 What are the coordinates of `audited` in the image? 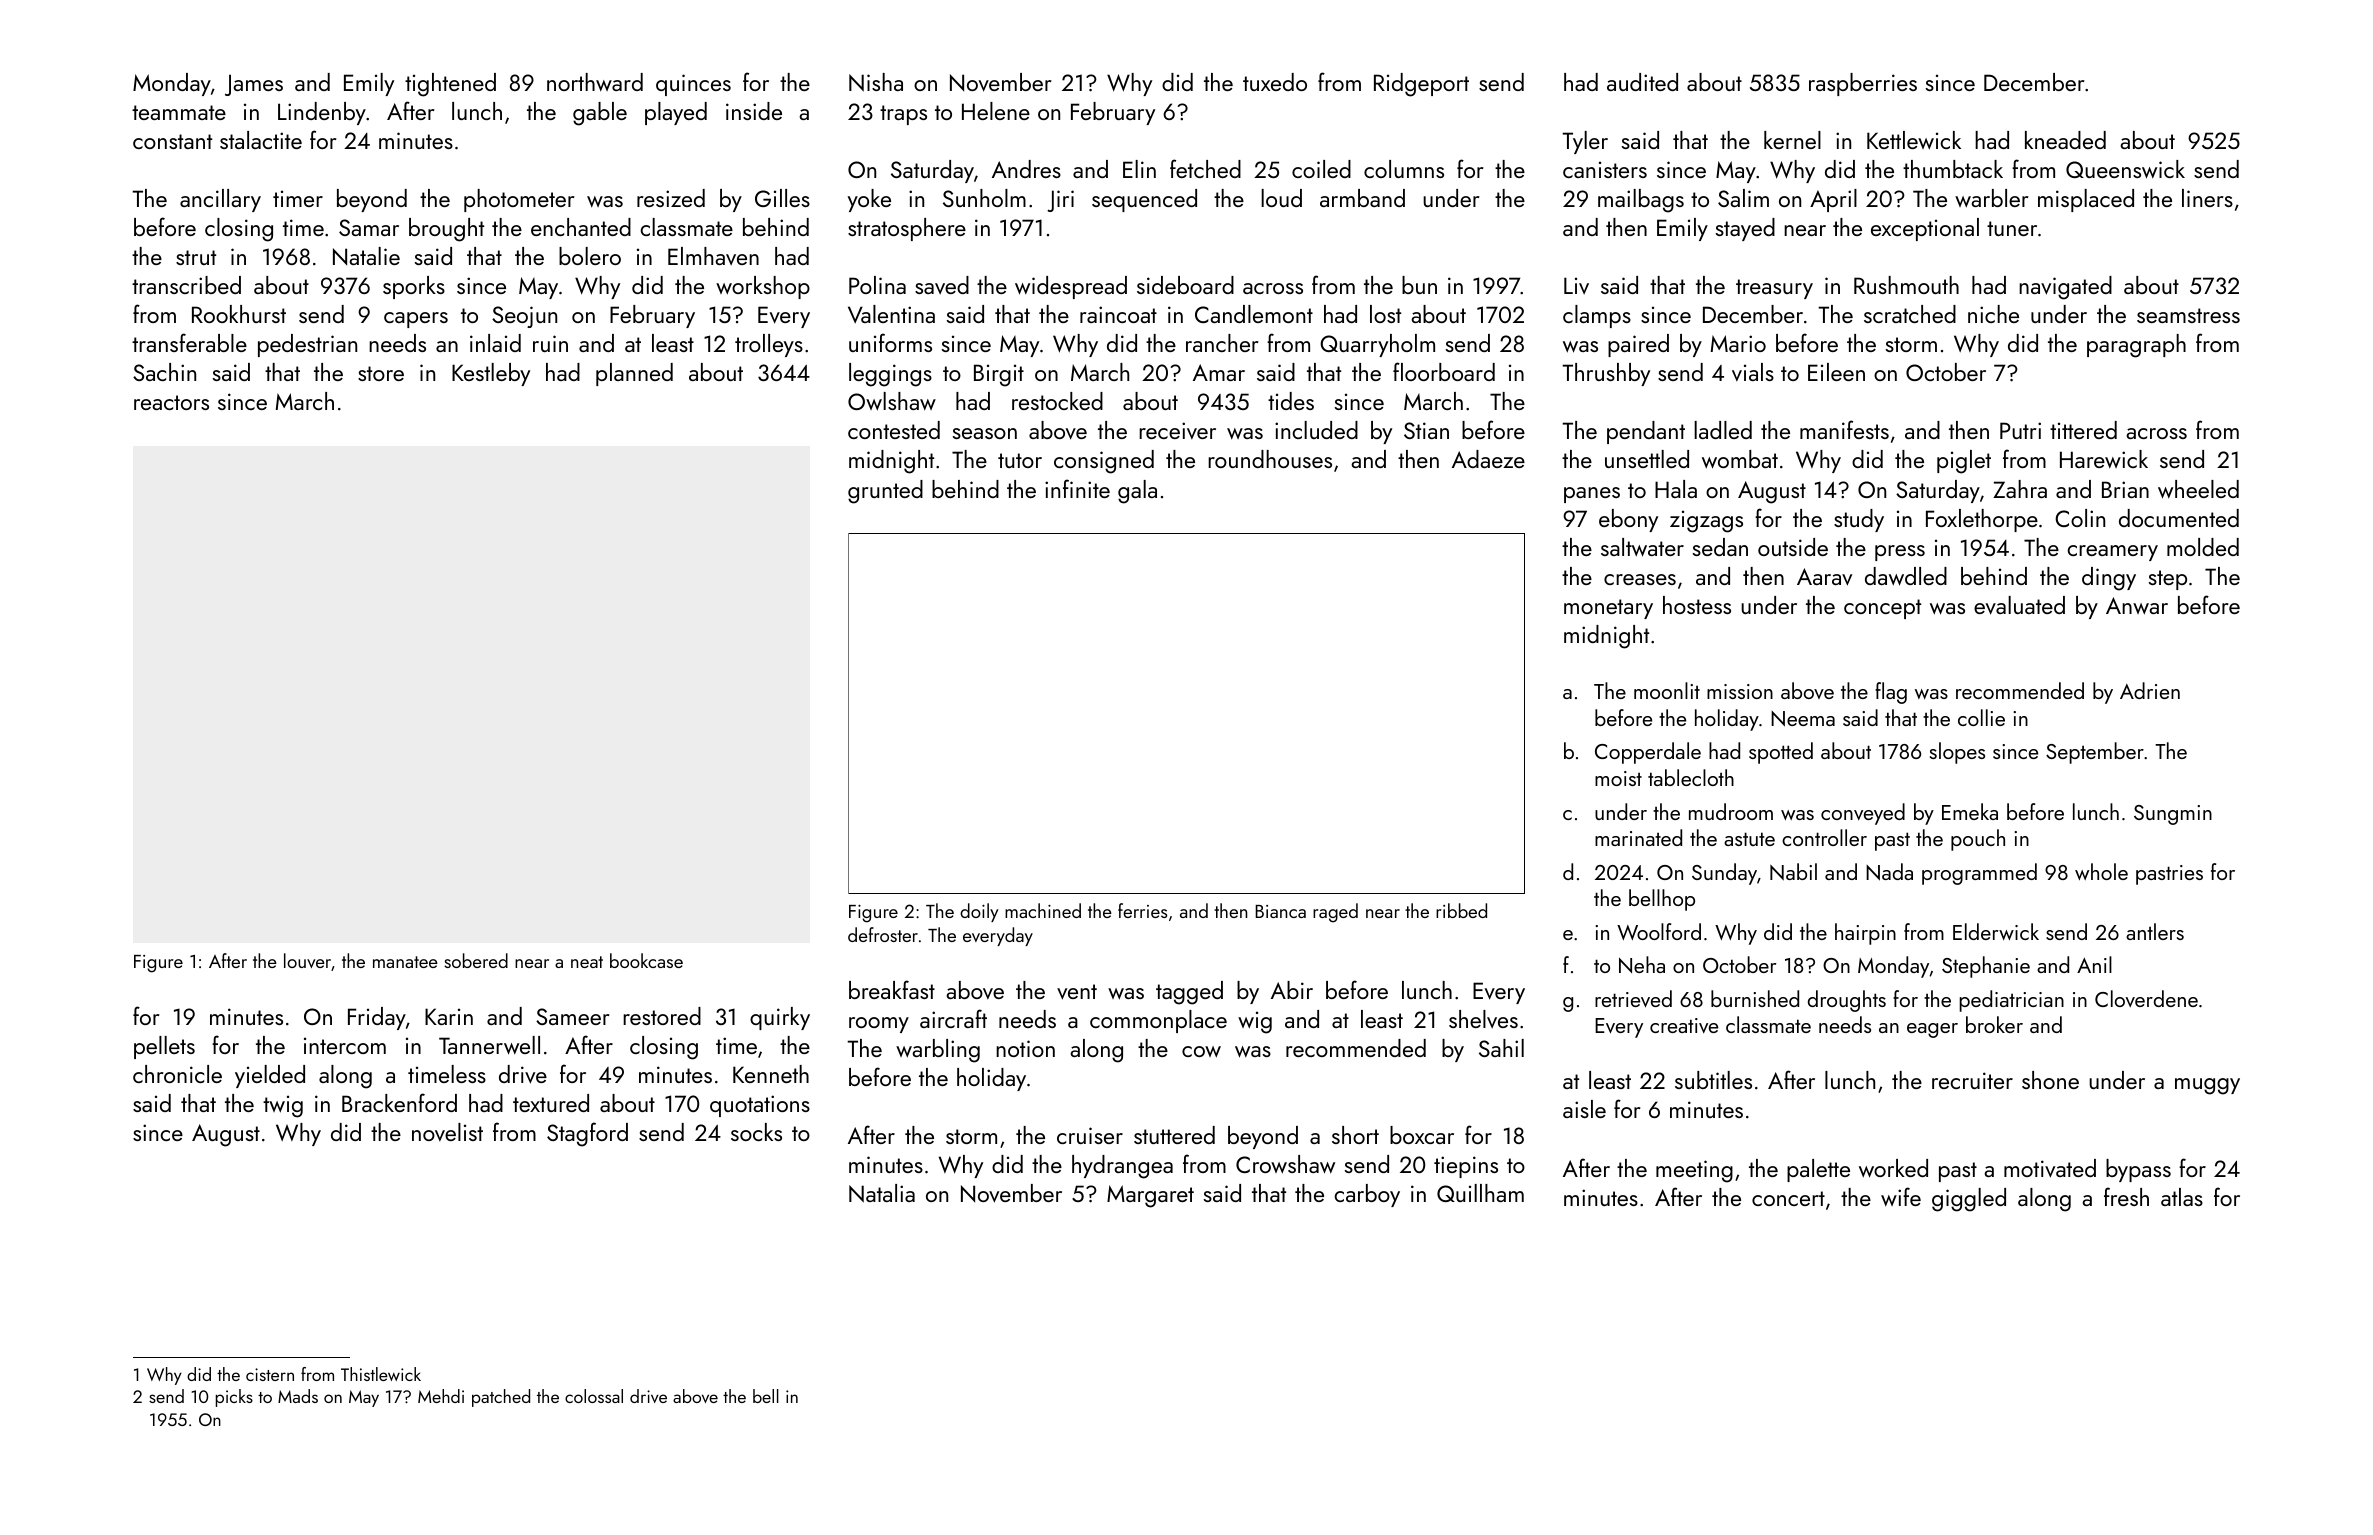 It's located at (1642, 82).
